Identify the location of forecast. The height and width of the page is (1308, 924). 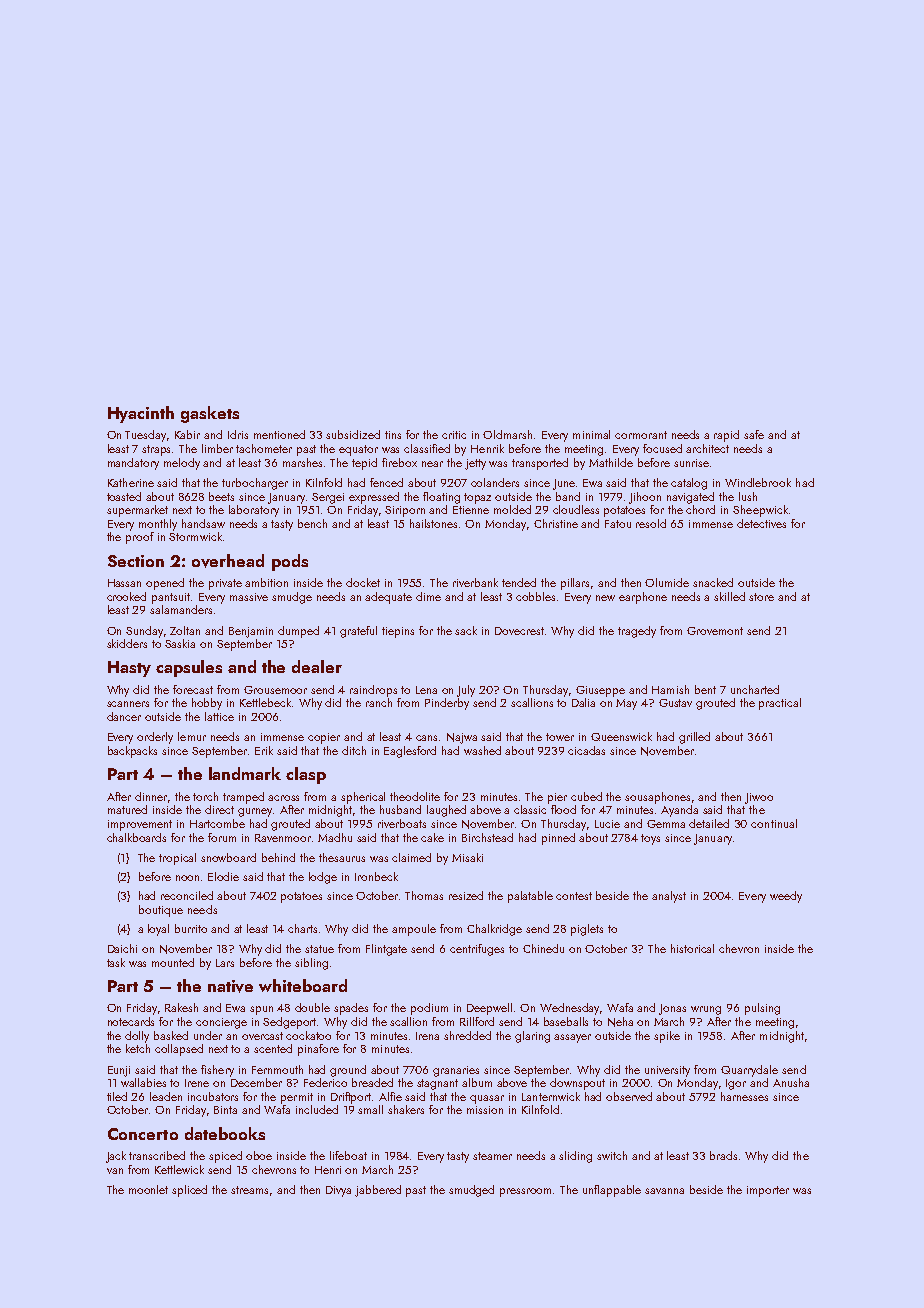
(193, 689).
